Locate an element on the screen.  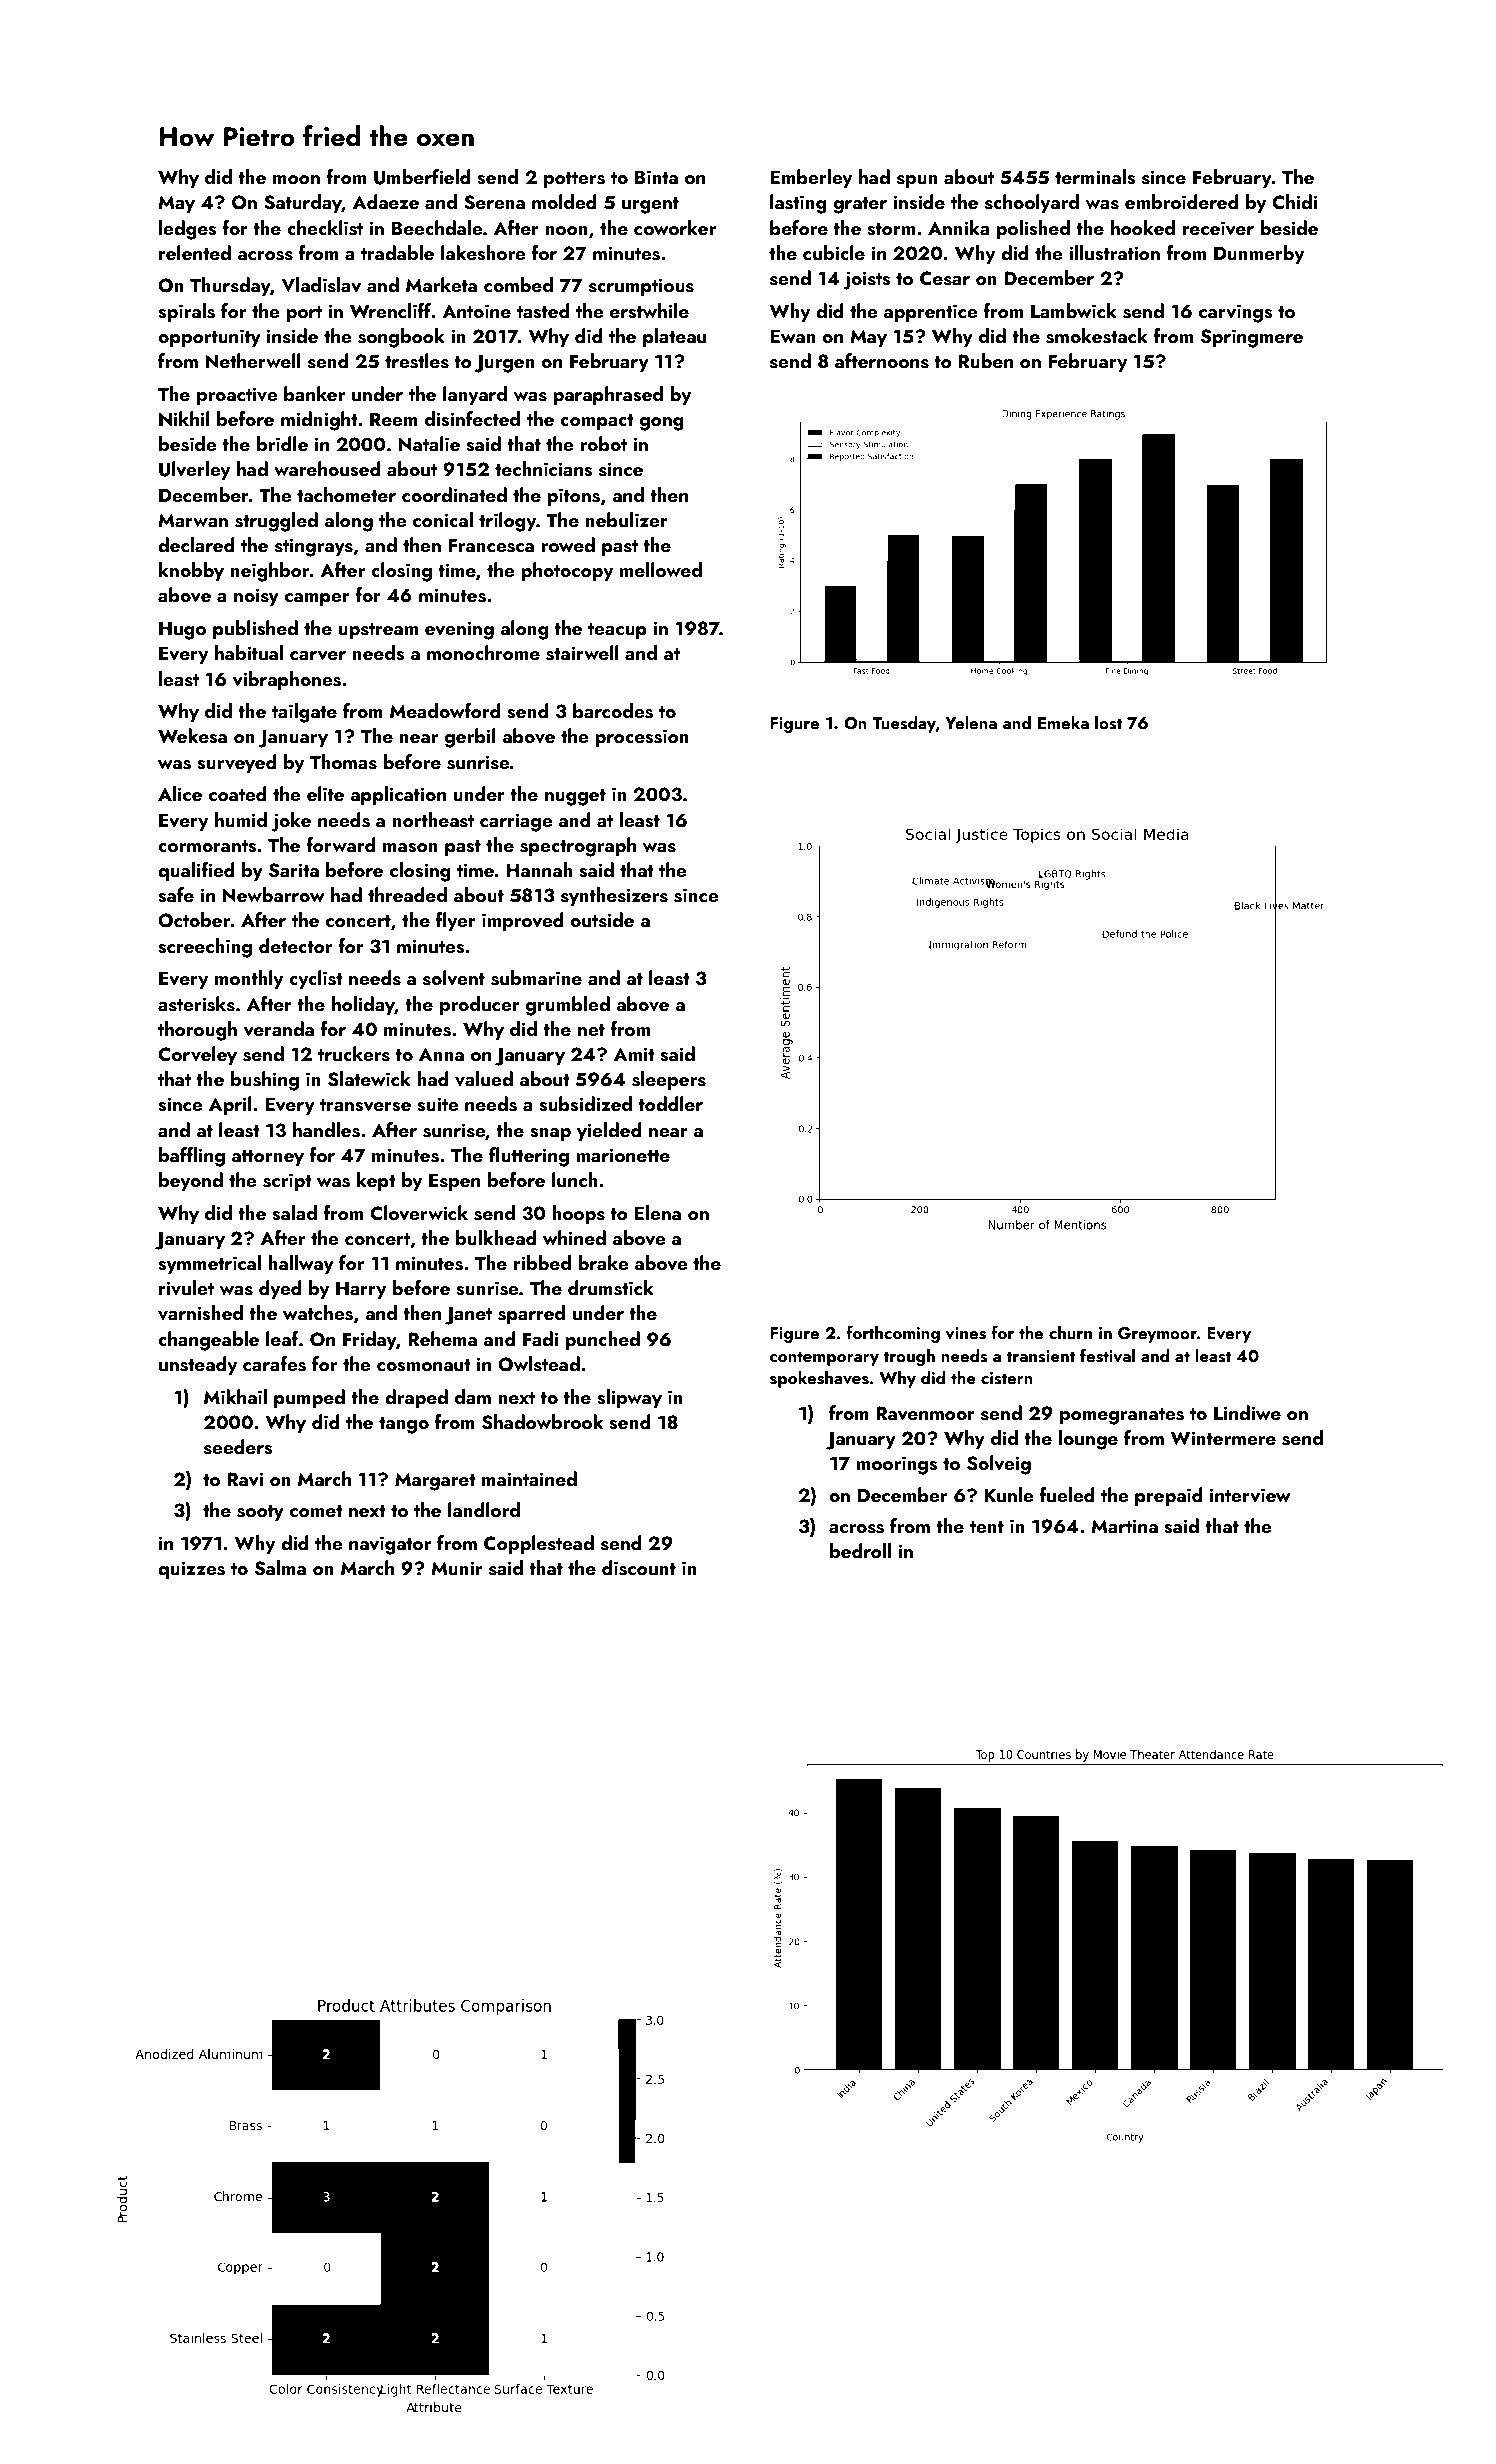
subsidized is located at coordinates (585, 1104).
